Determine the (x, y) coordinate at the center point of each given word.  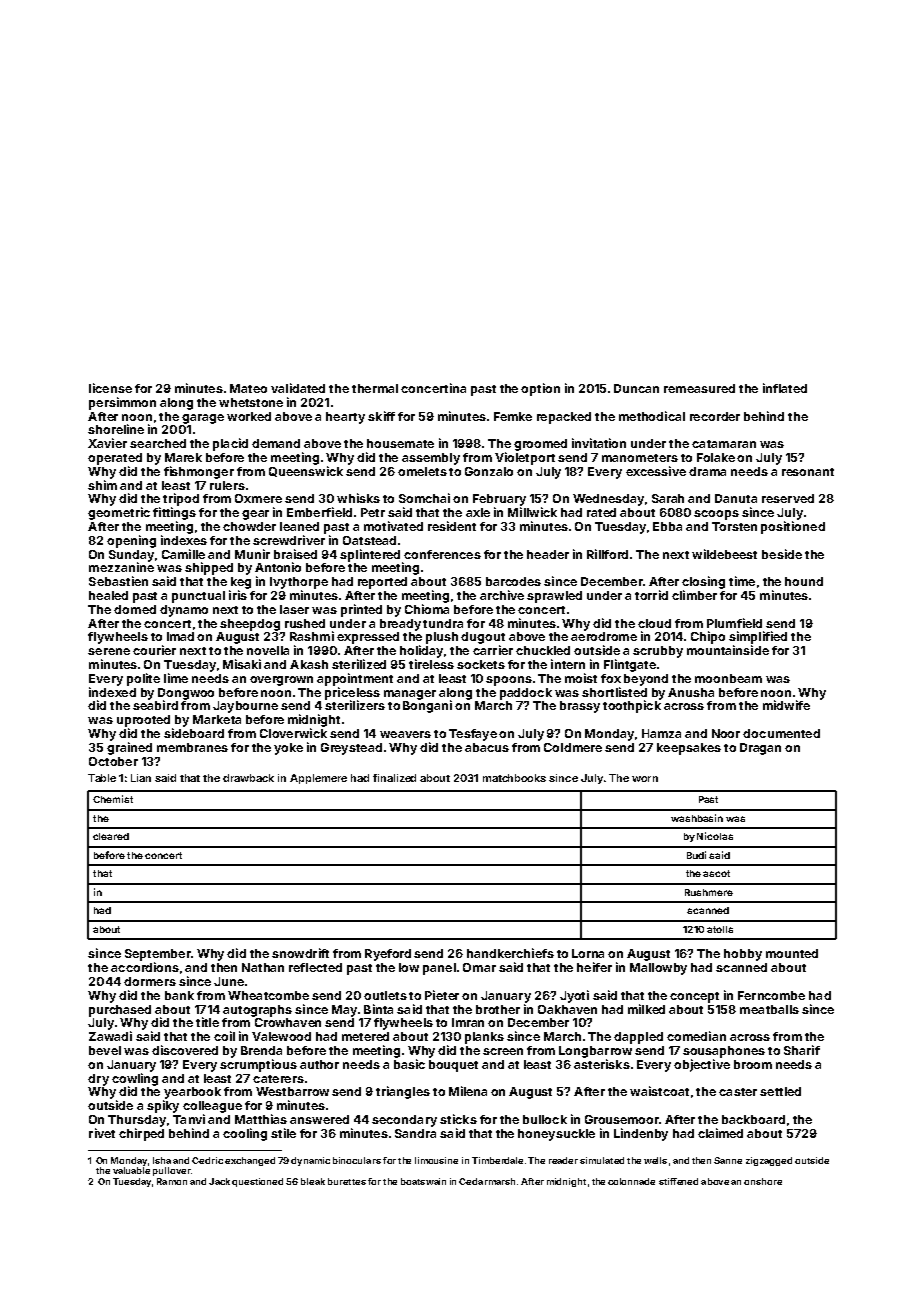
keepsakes (689, 749)
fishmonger (199, 472)
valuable (131, 1170)
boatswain (423, 1181)
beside (782, 554)
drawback (248, 778)
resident (452, 526)
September (158, 955)
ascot (716, 873)
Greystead (351, 749)
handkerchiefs (510, 953)
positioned (793, 527)
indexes (184, 540)
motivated (393, 526)
